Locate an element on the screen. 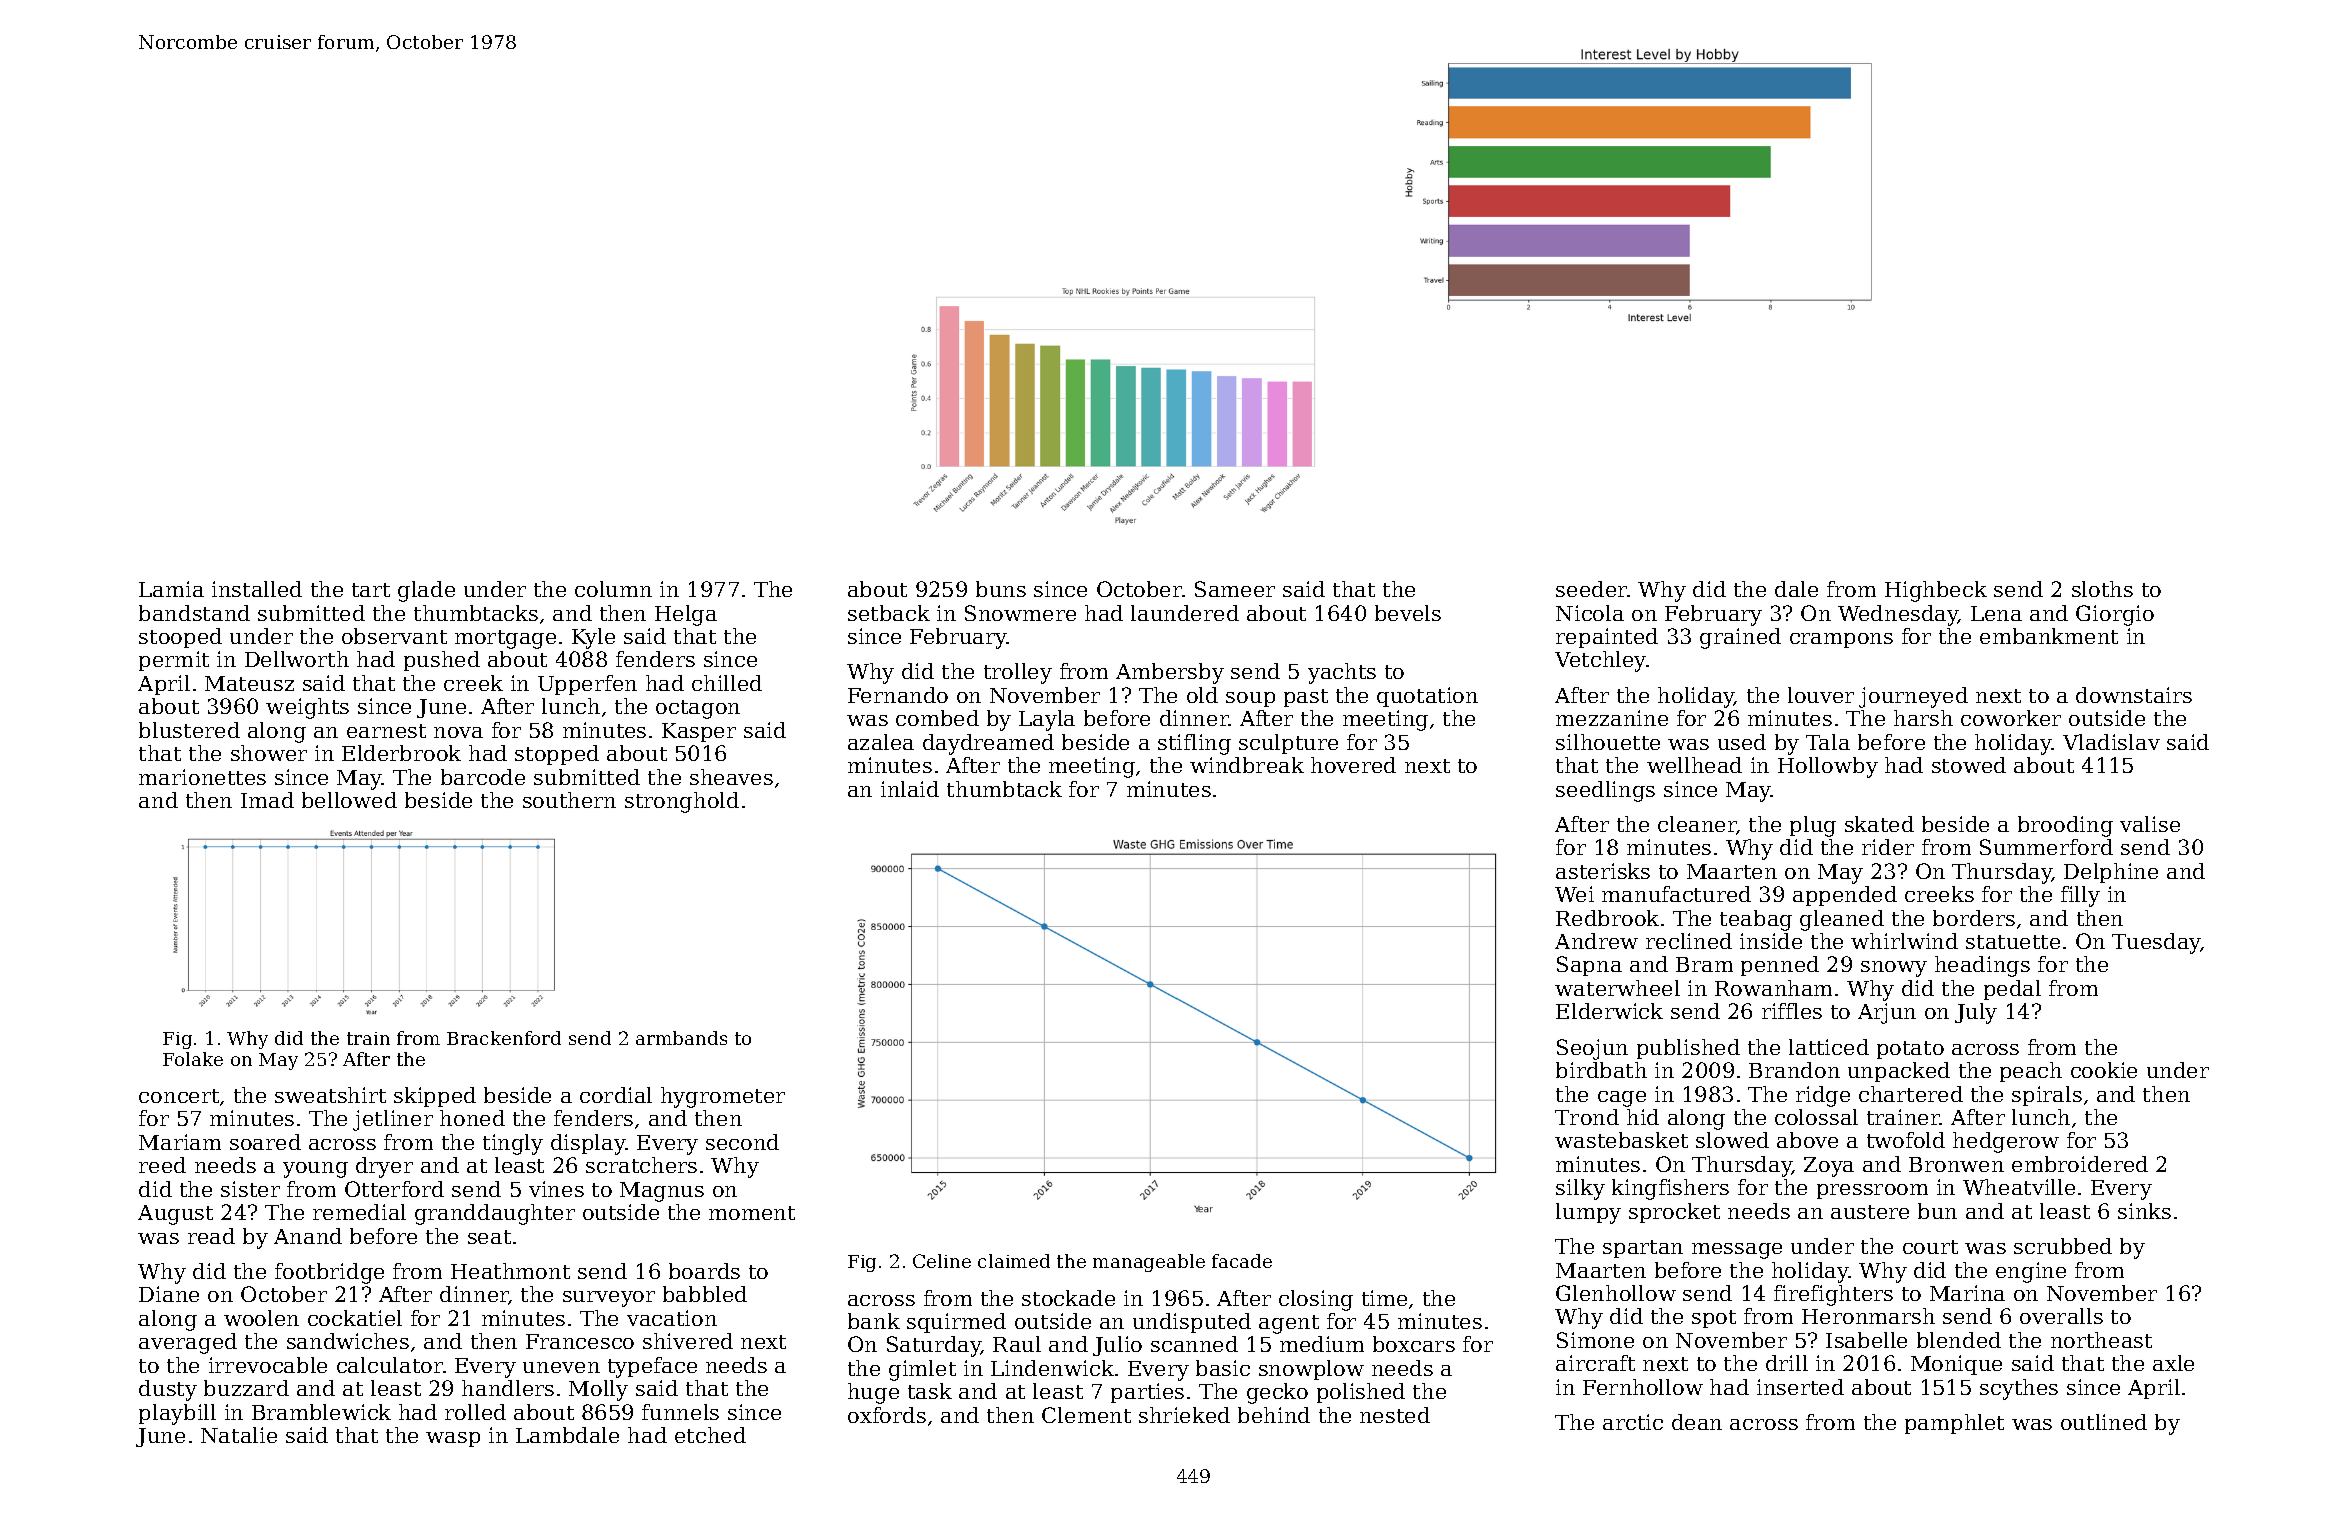 This screenshot has height=1522, width=2352. armbands is located at coordinates (681, 1038).
